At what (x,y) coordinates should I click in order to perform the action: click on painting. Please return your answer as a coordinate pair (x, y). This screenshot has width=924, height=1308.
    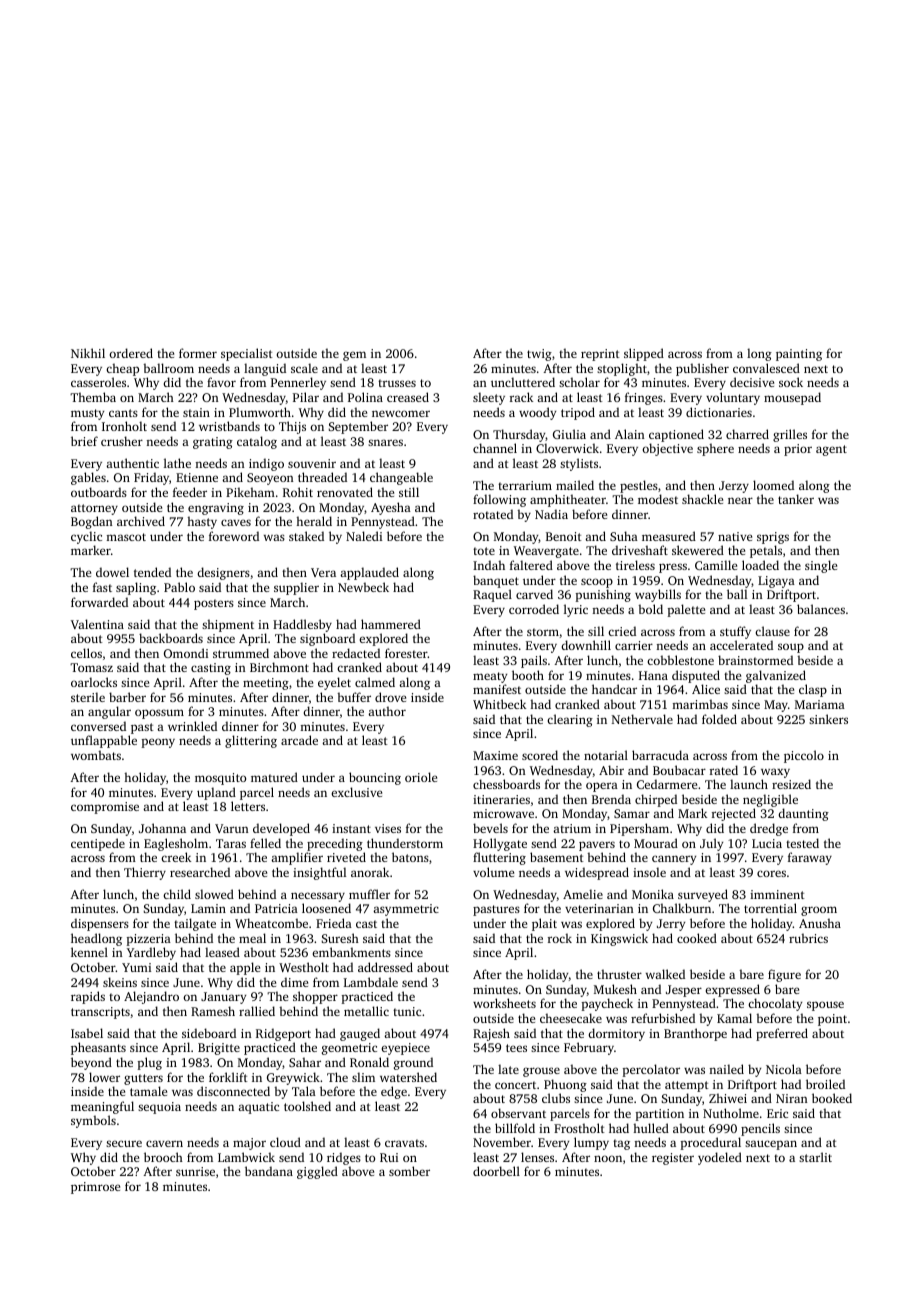
    Looking at the image, I should click on (799, 355).
